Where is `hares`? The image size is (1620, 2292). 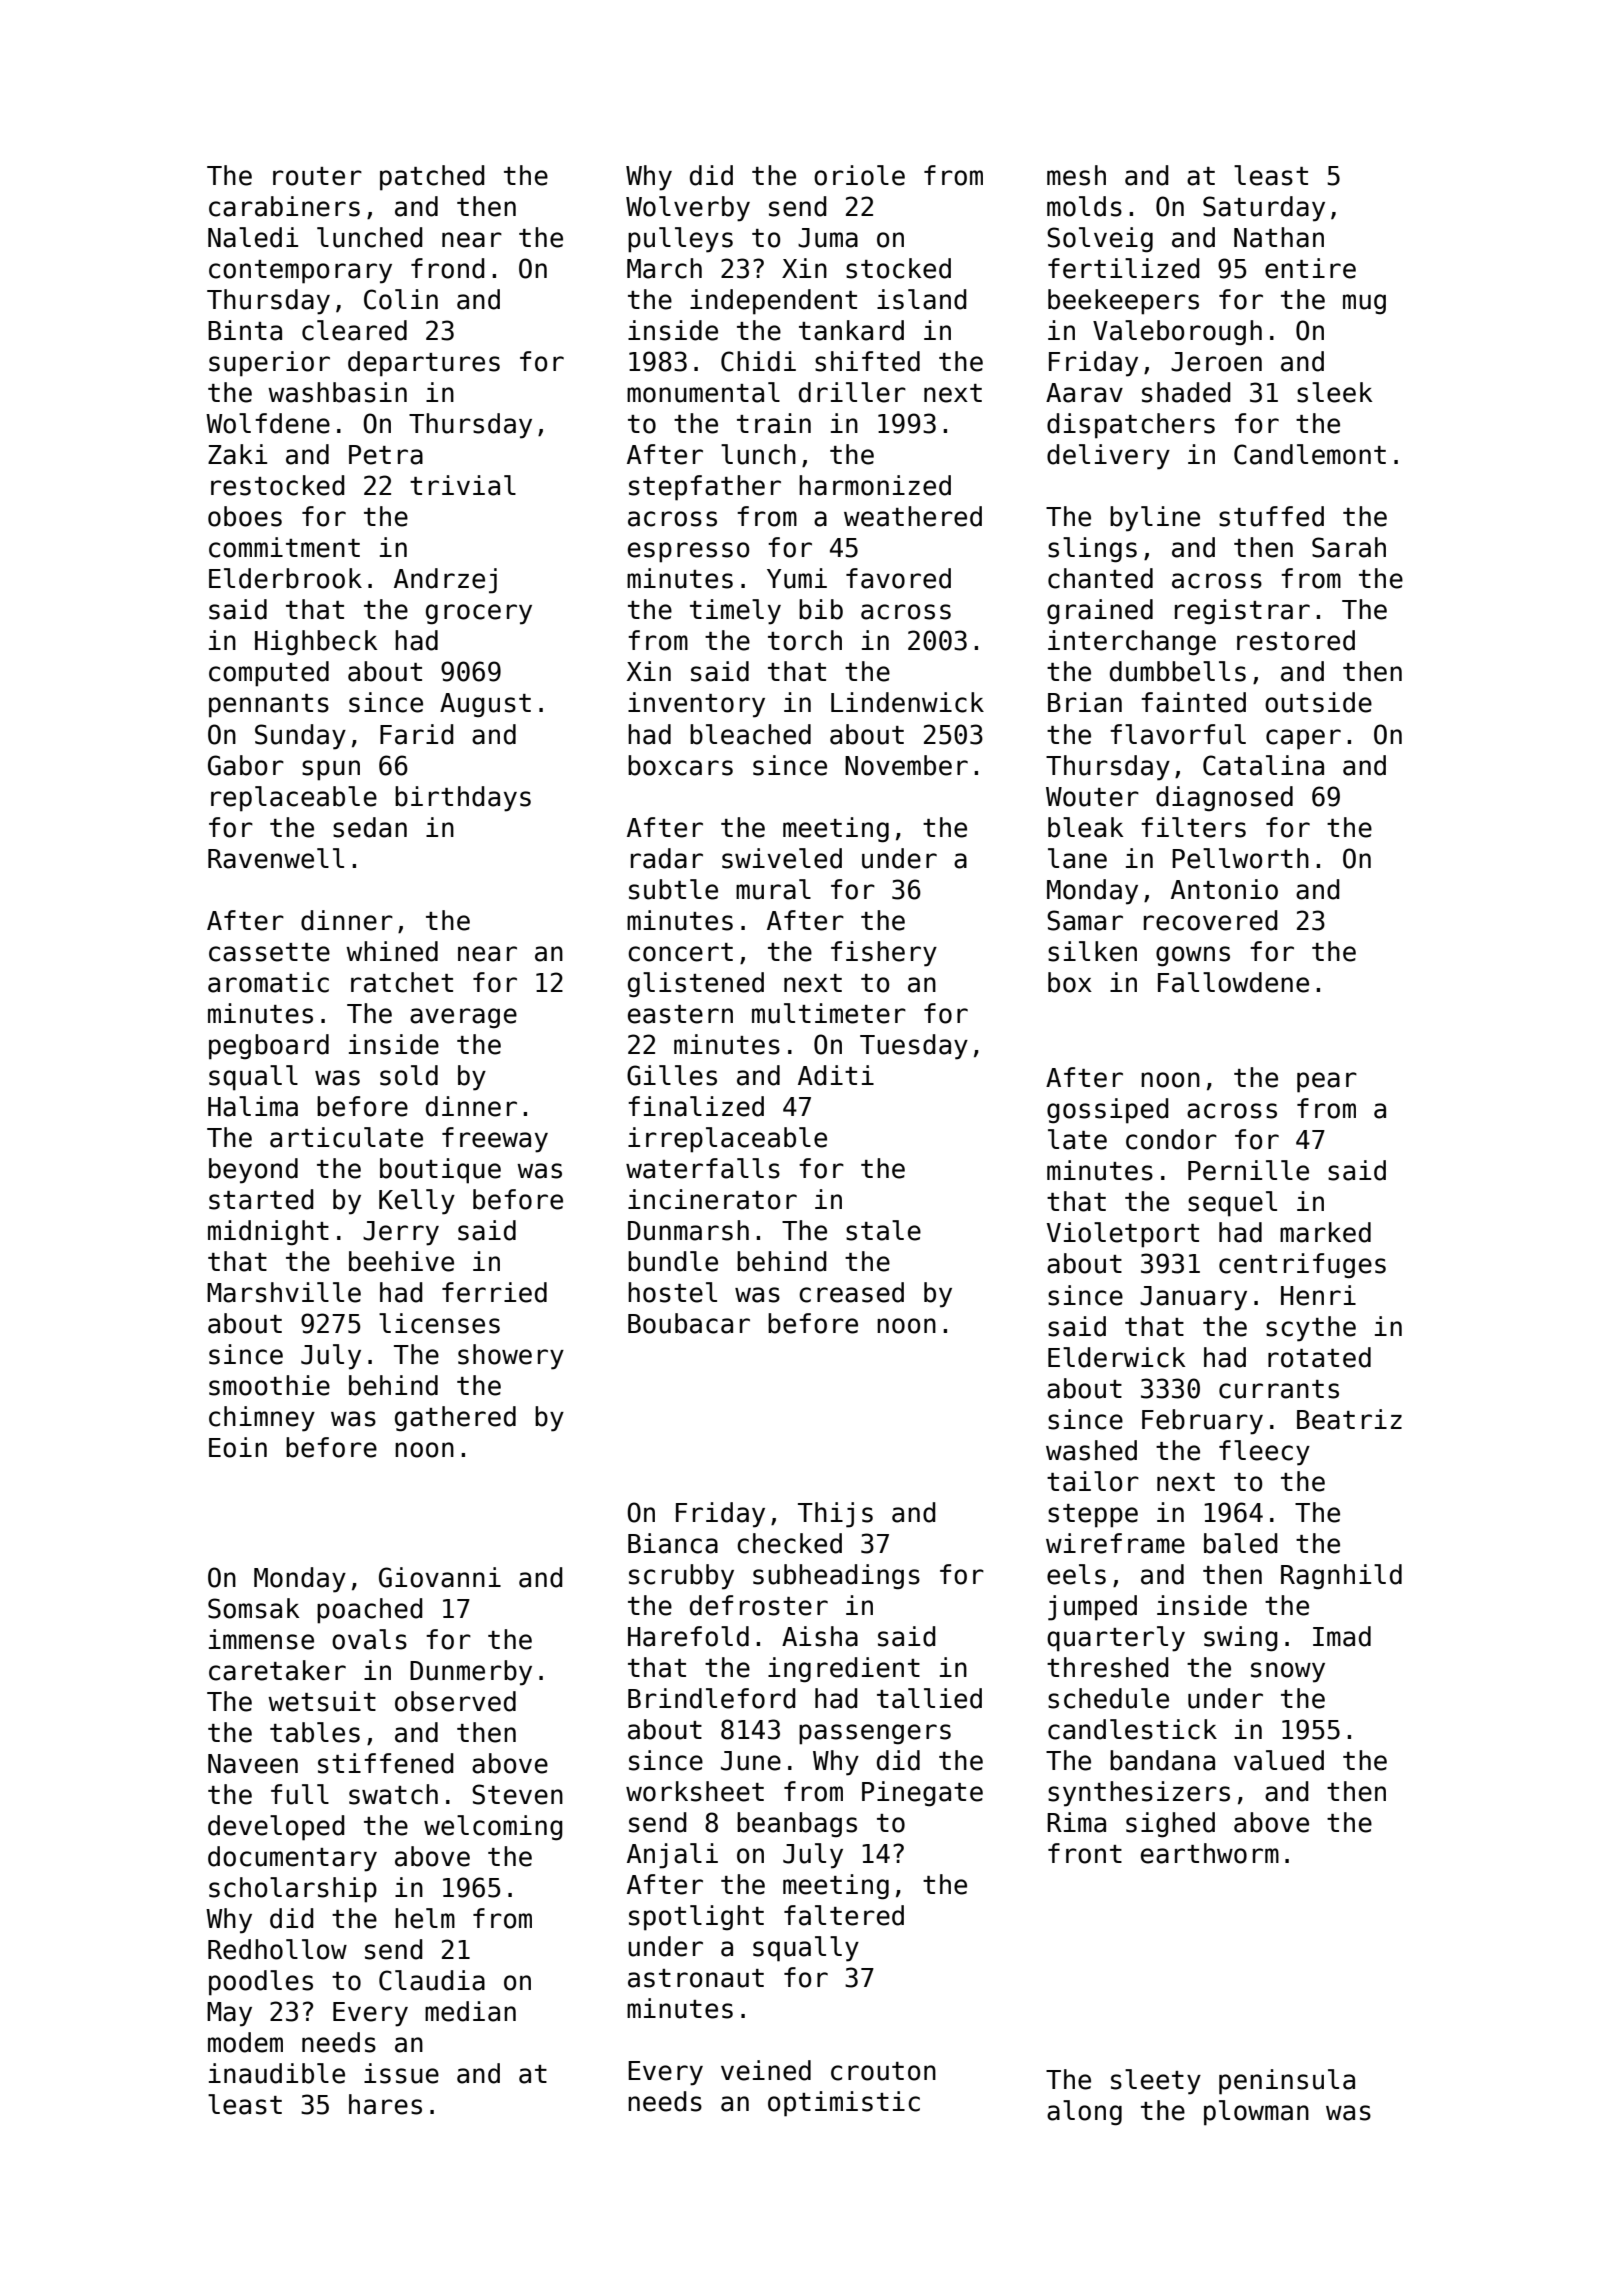
hares is located at coordinates (385, 2104).
